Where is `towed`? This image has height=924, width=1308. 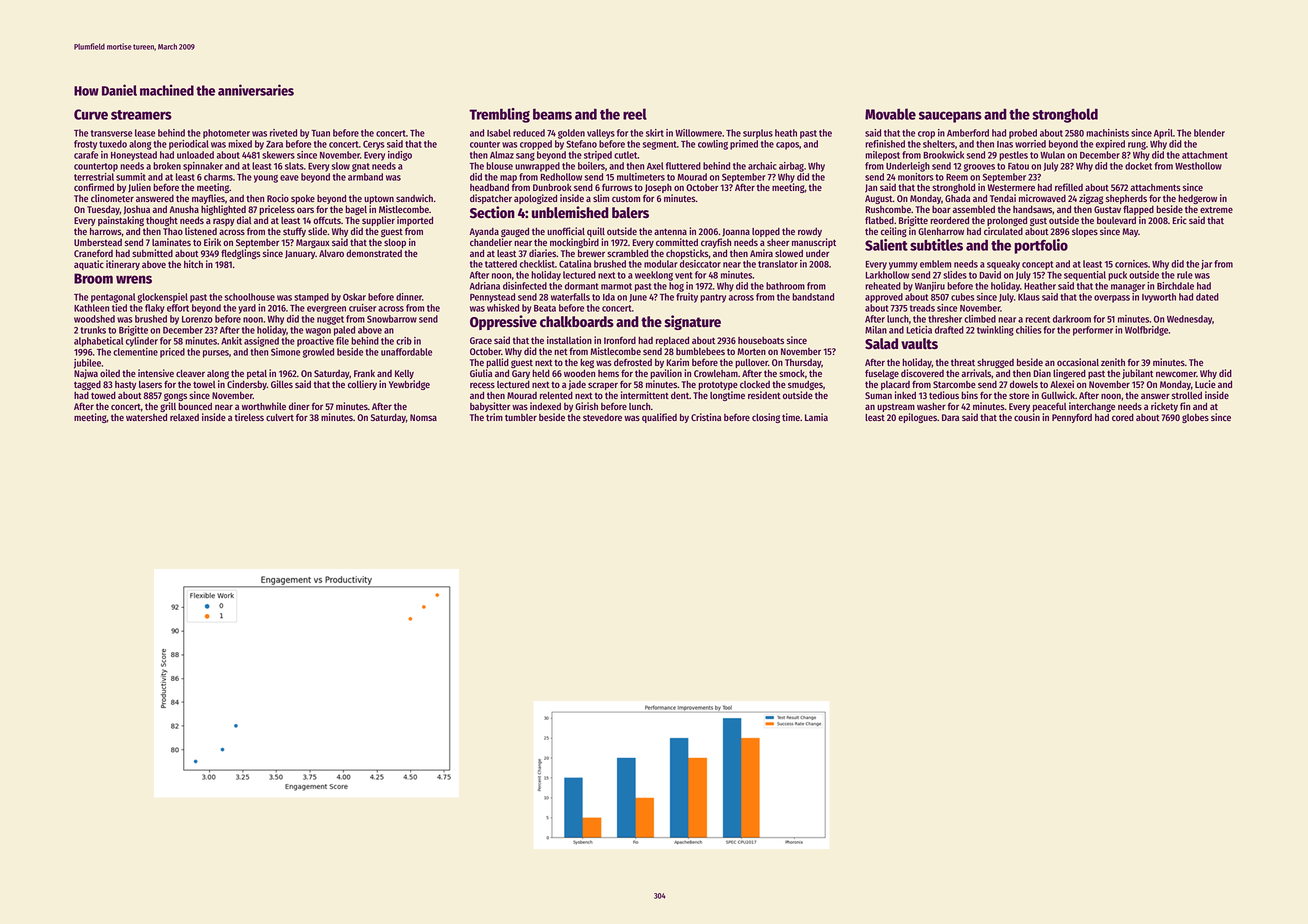 towed is located at coordinates (103, 395).
